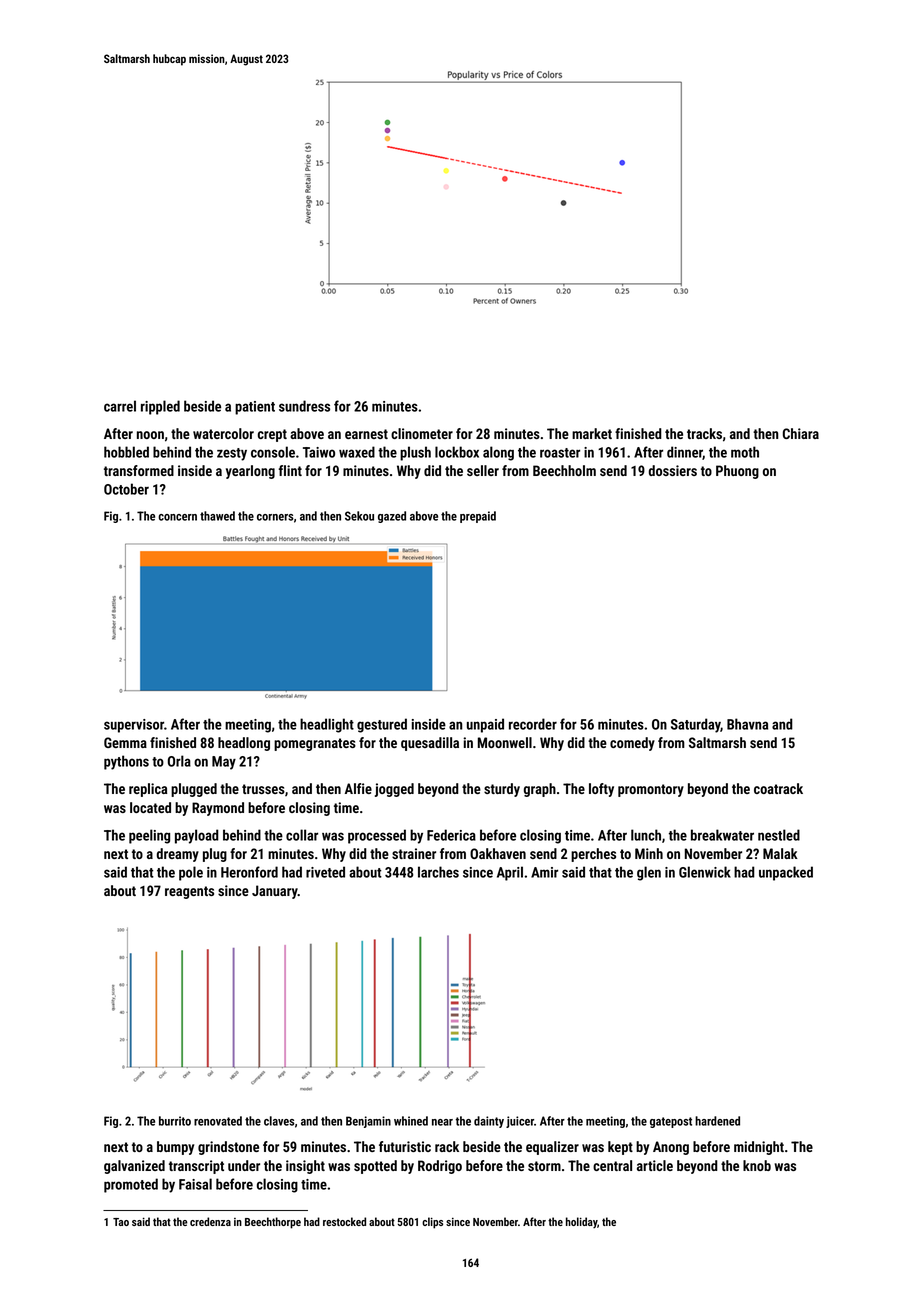 The height and width of the document is (1308, 924). Describe the element at coordinates (717, 1121) in the document. I see `hardened` at that location.
